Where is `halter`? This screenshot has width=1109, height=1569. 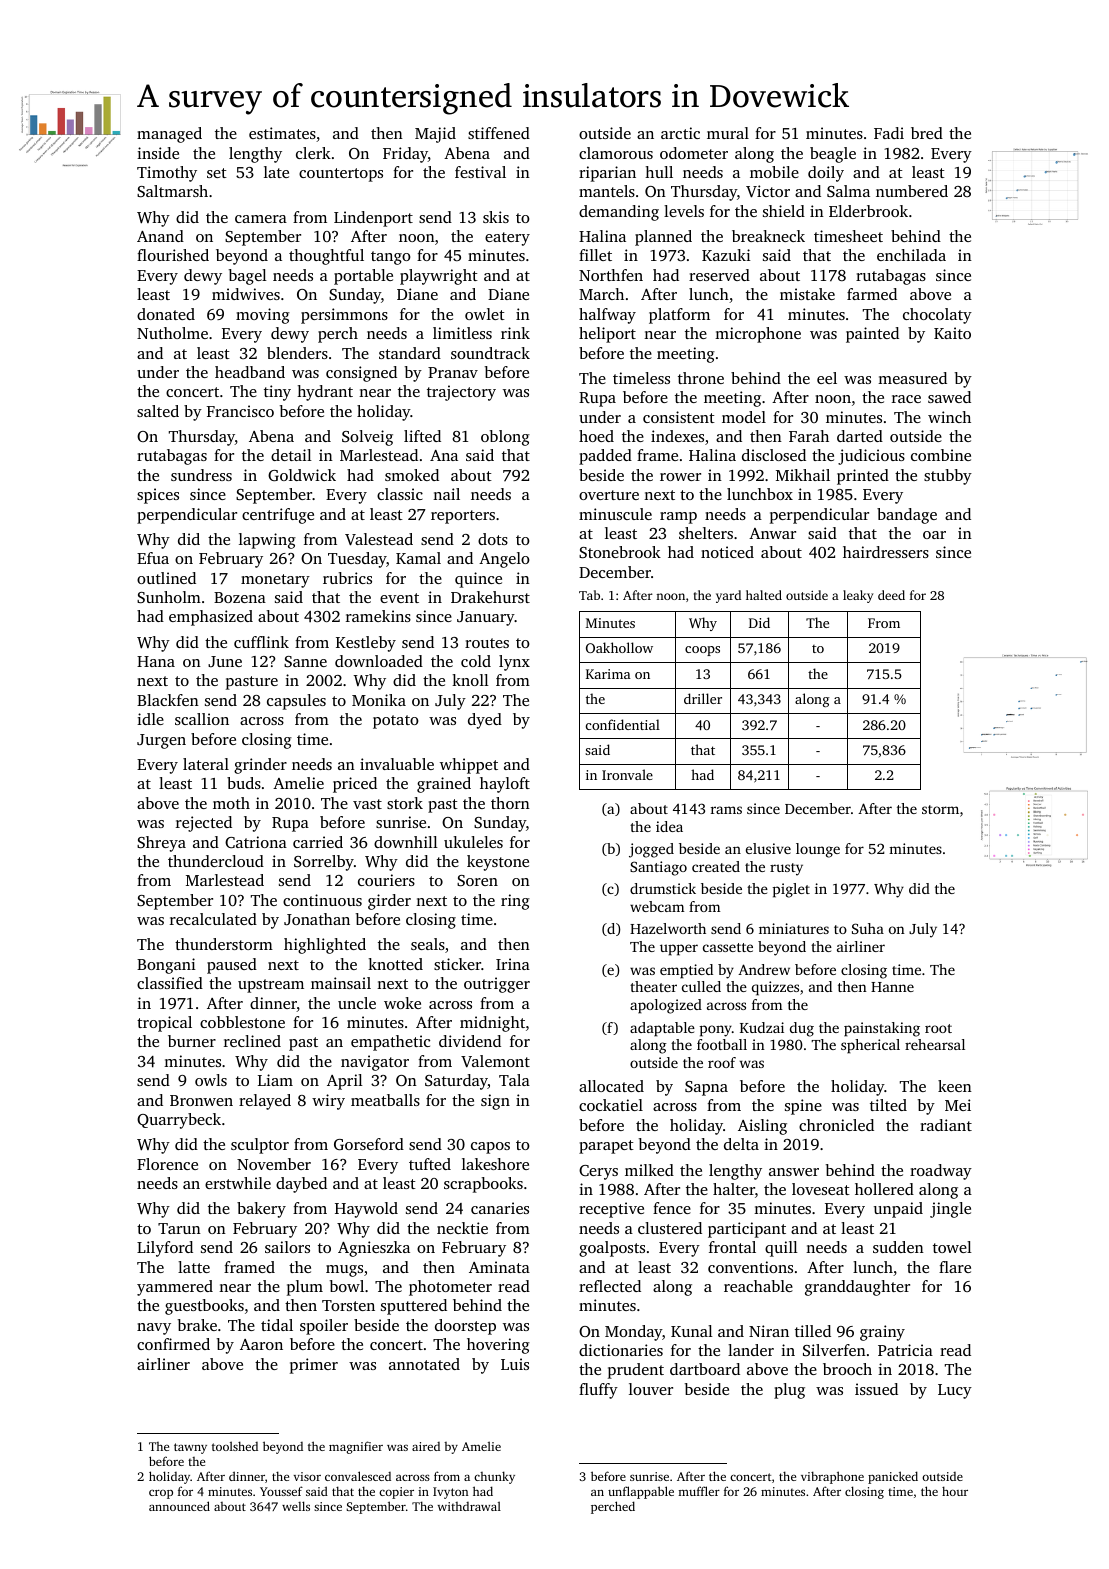 halter is located at coordinates (734, 1189).
